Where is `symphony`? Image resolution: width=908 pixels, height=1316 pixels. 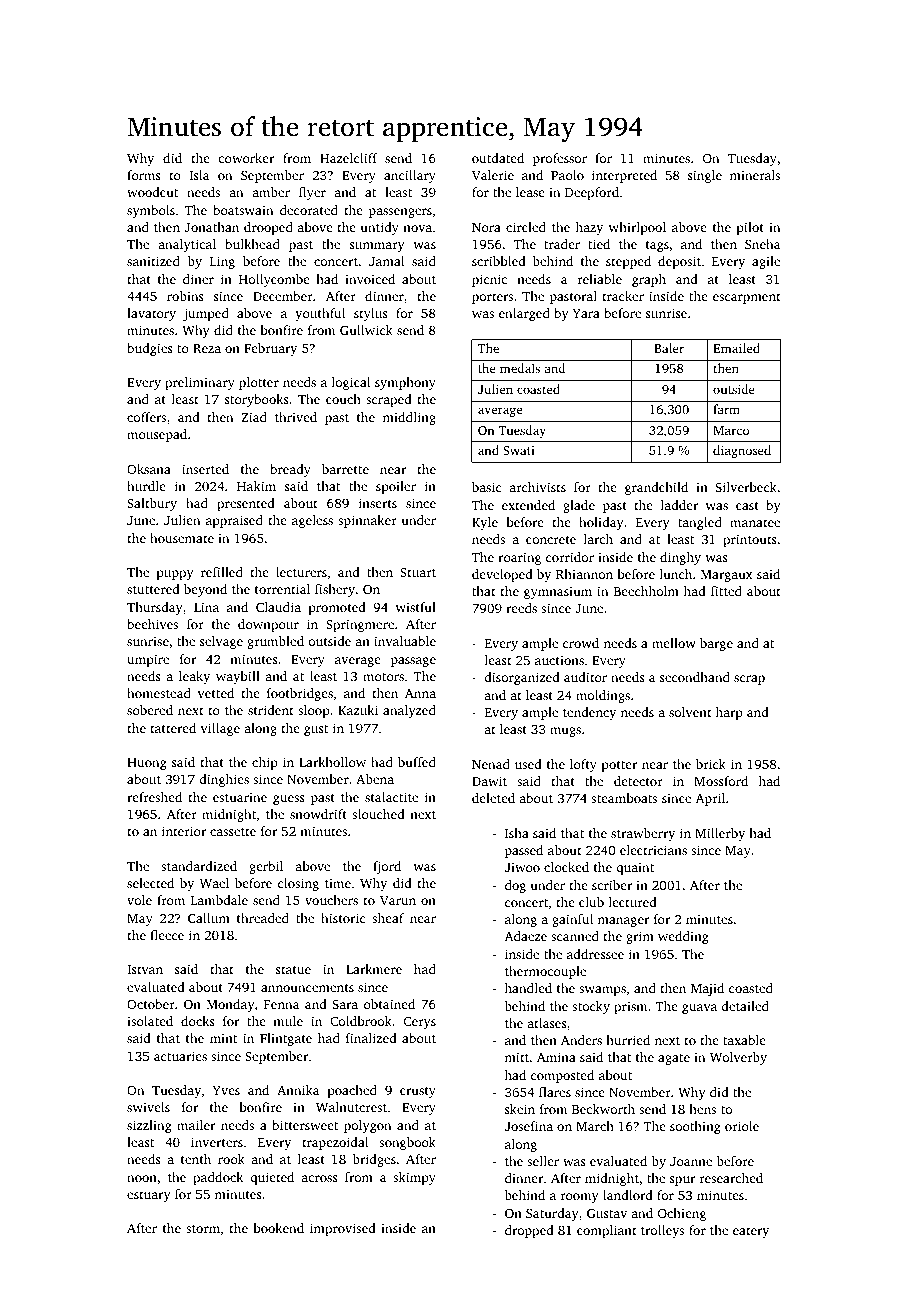 symphony is located at coordinates (405, 383).
